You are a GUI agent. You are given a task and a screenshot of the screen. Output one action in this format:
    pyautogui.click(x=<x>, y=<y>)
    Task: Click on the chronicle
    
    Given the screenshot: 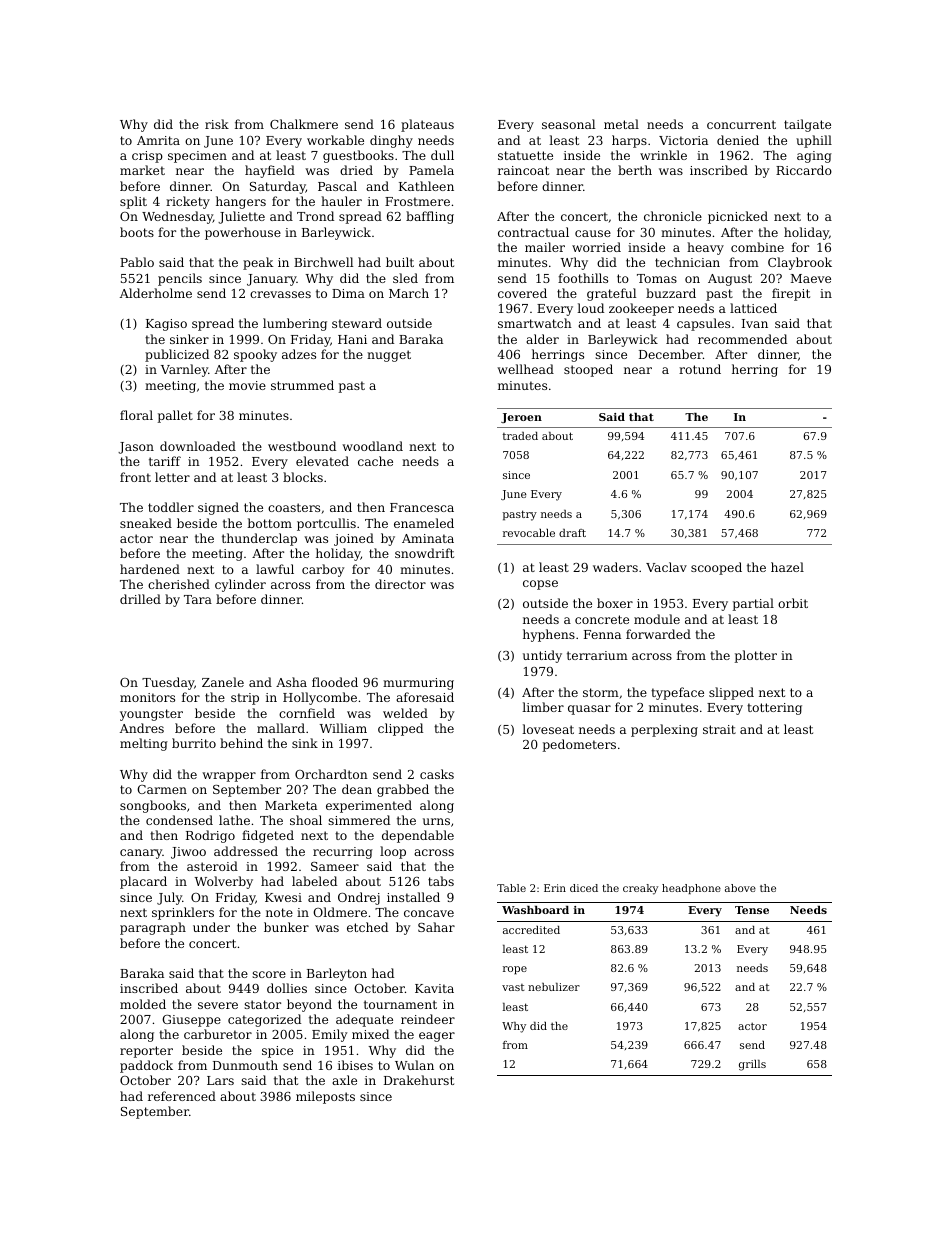 What is the action you would take?
    pyautogui.click(x=673, y=216)
